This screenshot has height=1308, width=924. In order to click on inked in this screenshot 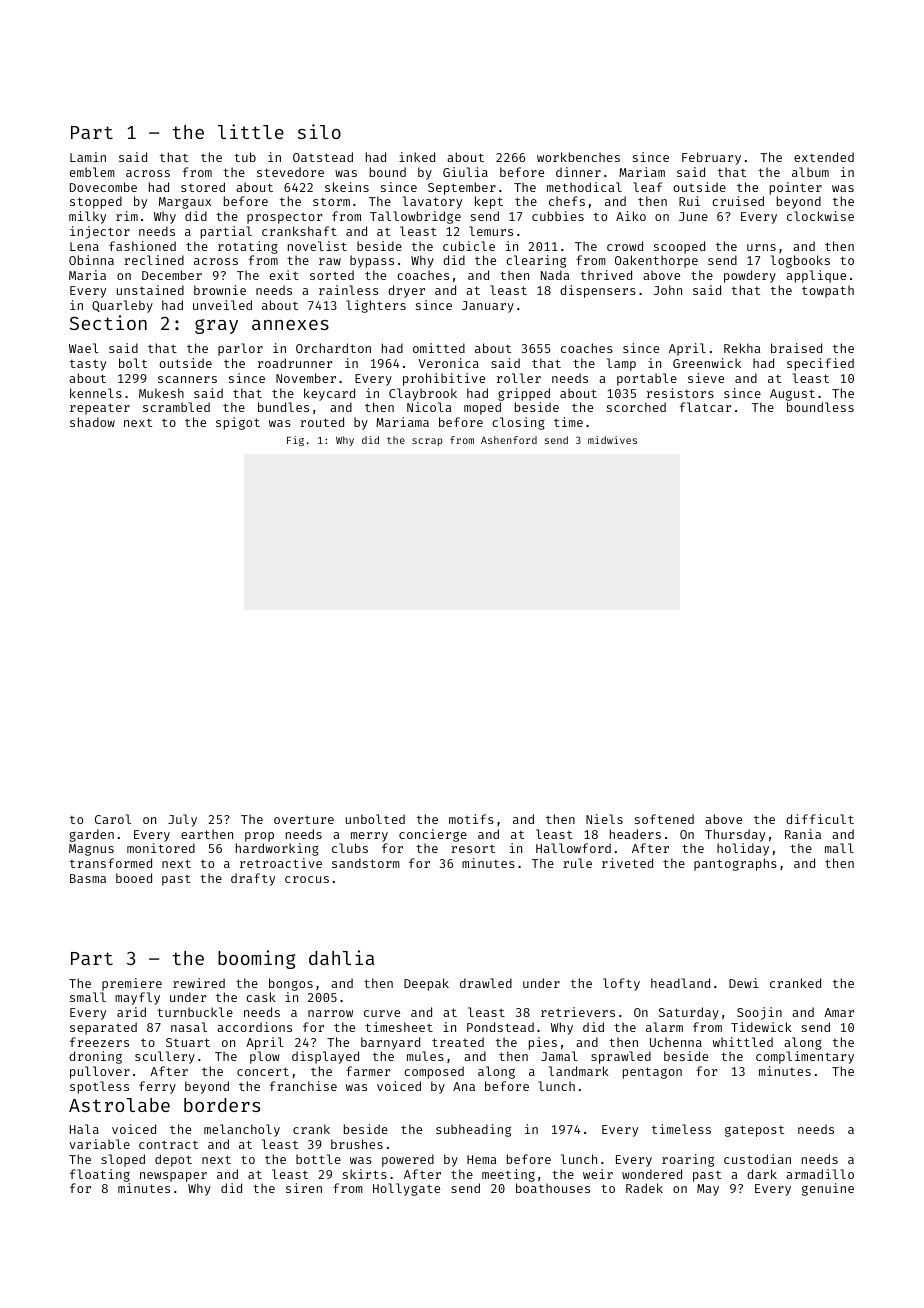, I will do `click(417, 157)`.
